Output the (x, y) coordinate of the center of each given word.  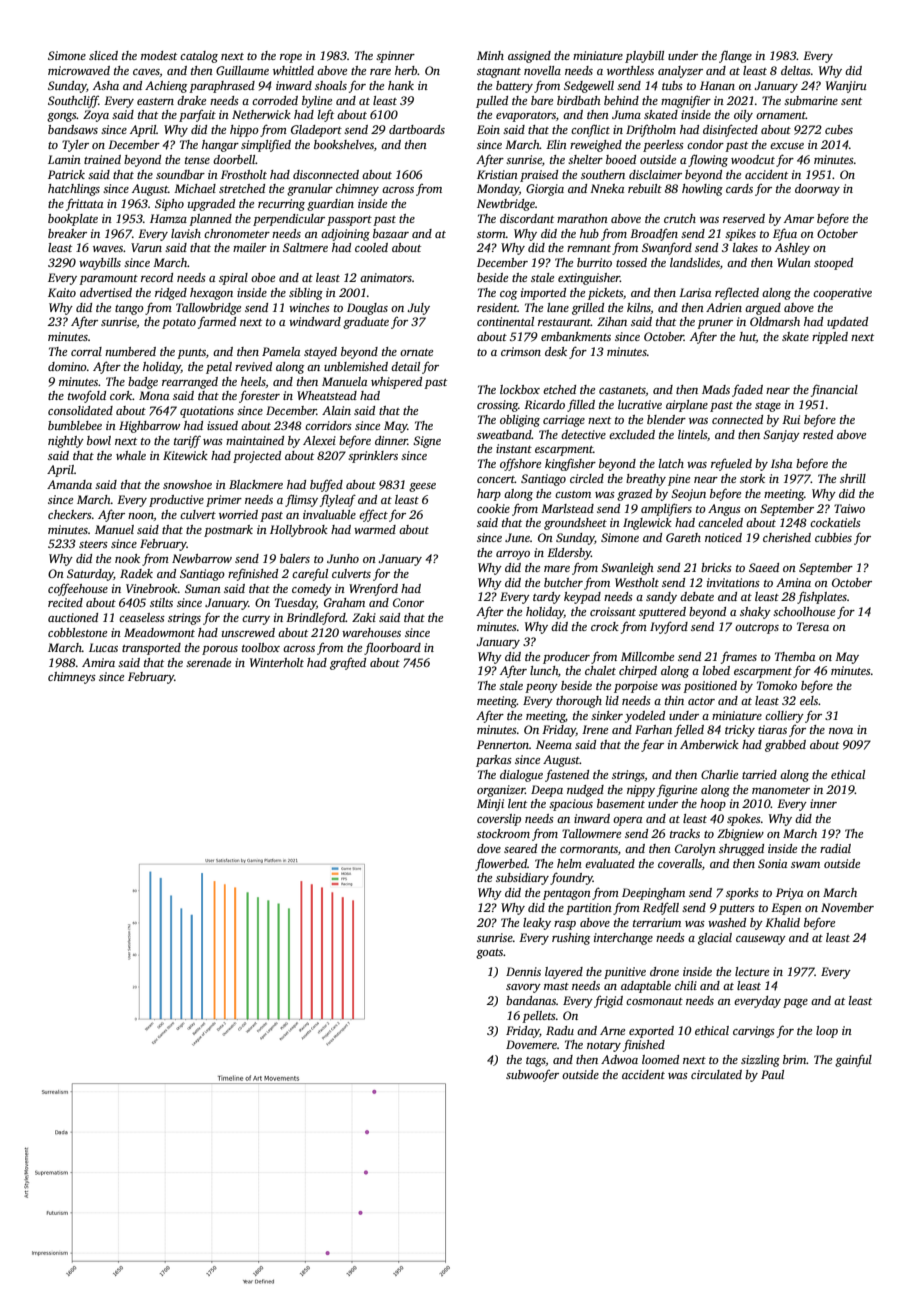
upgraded (211, 205)
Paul (772, 1074)
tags (536, 1062)
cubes (839, 129)
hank (401, 85)
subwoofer (532, 1076)
